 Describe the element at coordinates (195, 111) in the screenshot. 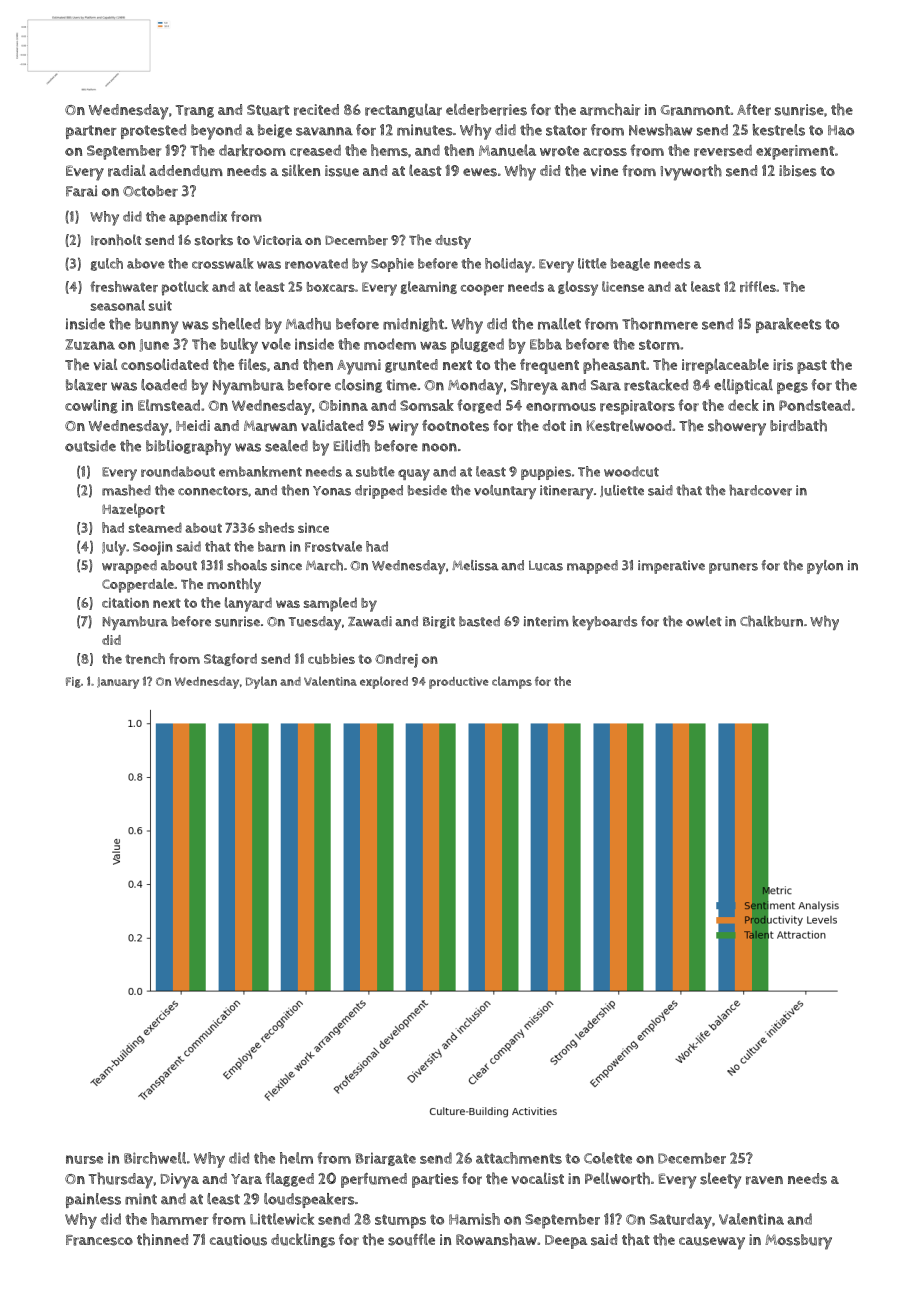

I see `Trang` at that location.
